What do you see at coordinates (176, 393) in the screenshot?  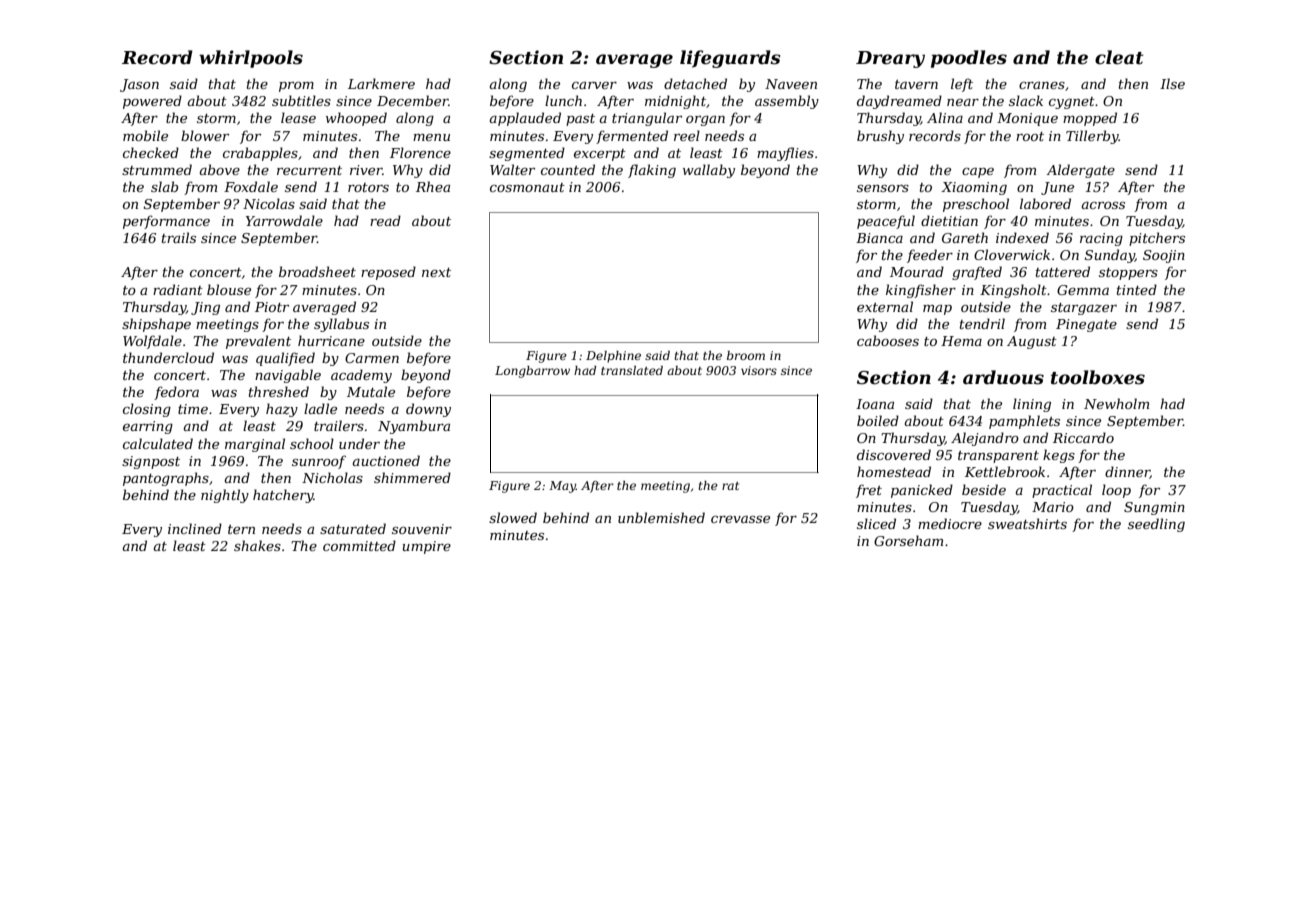 I see `fedora` at bounding box center [176, 393].
